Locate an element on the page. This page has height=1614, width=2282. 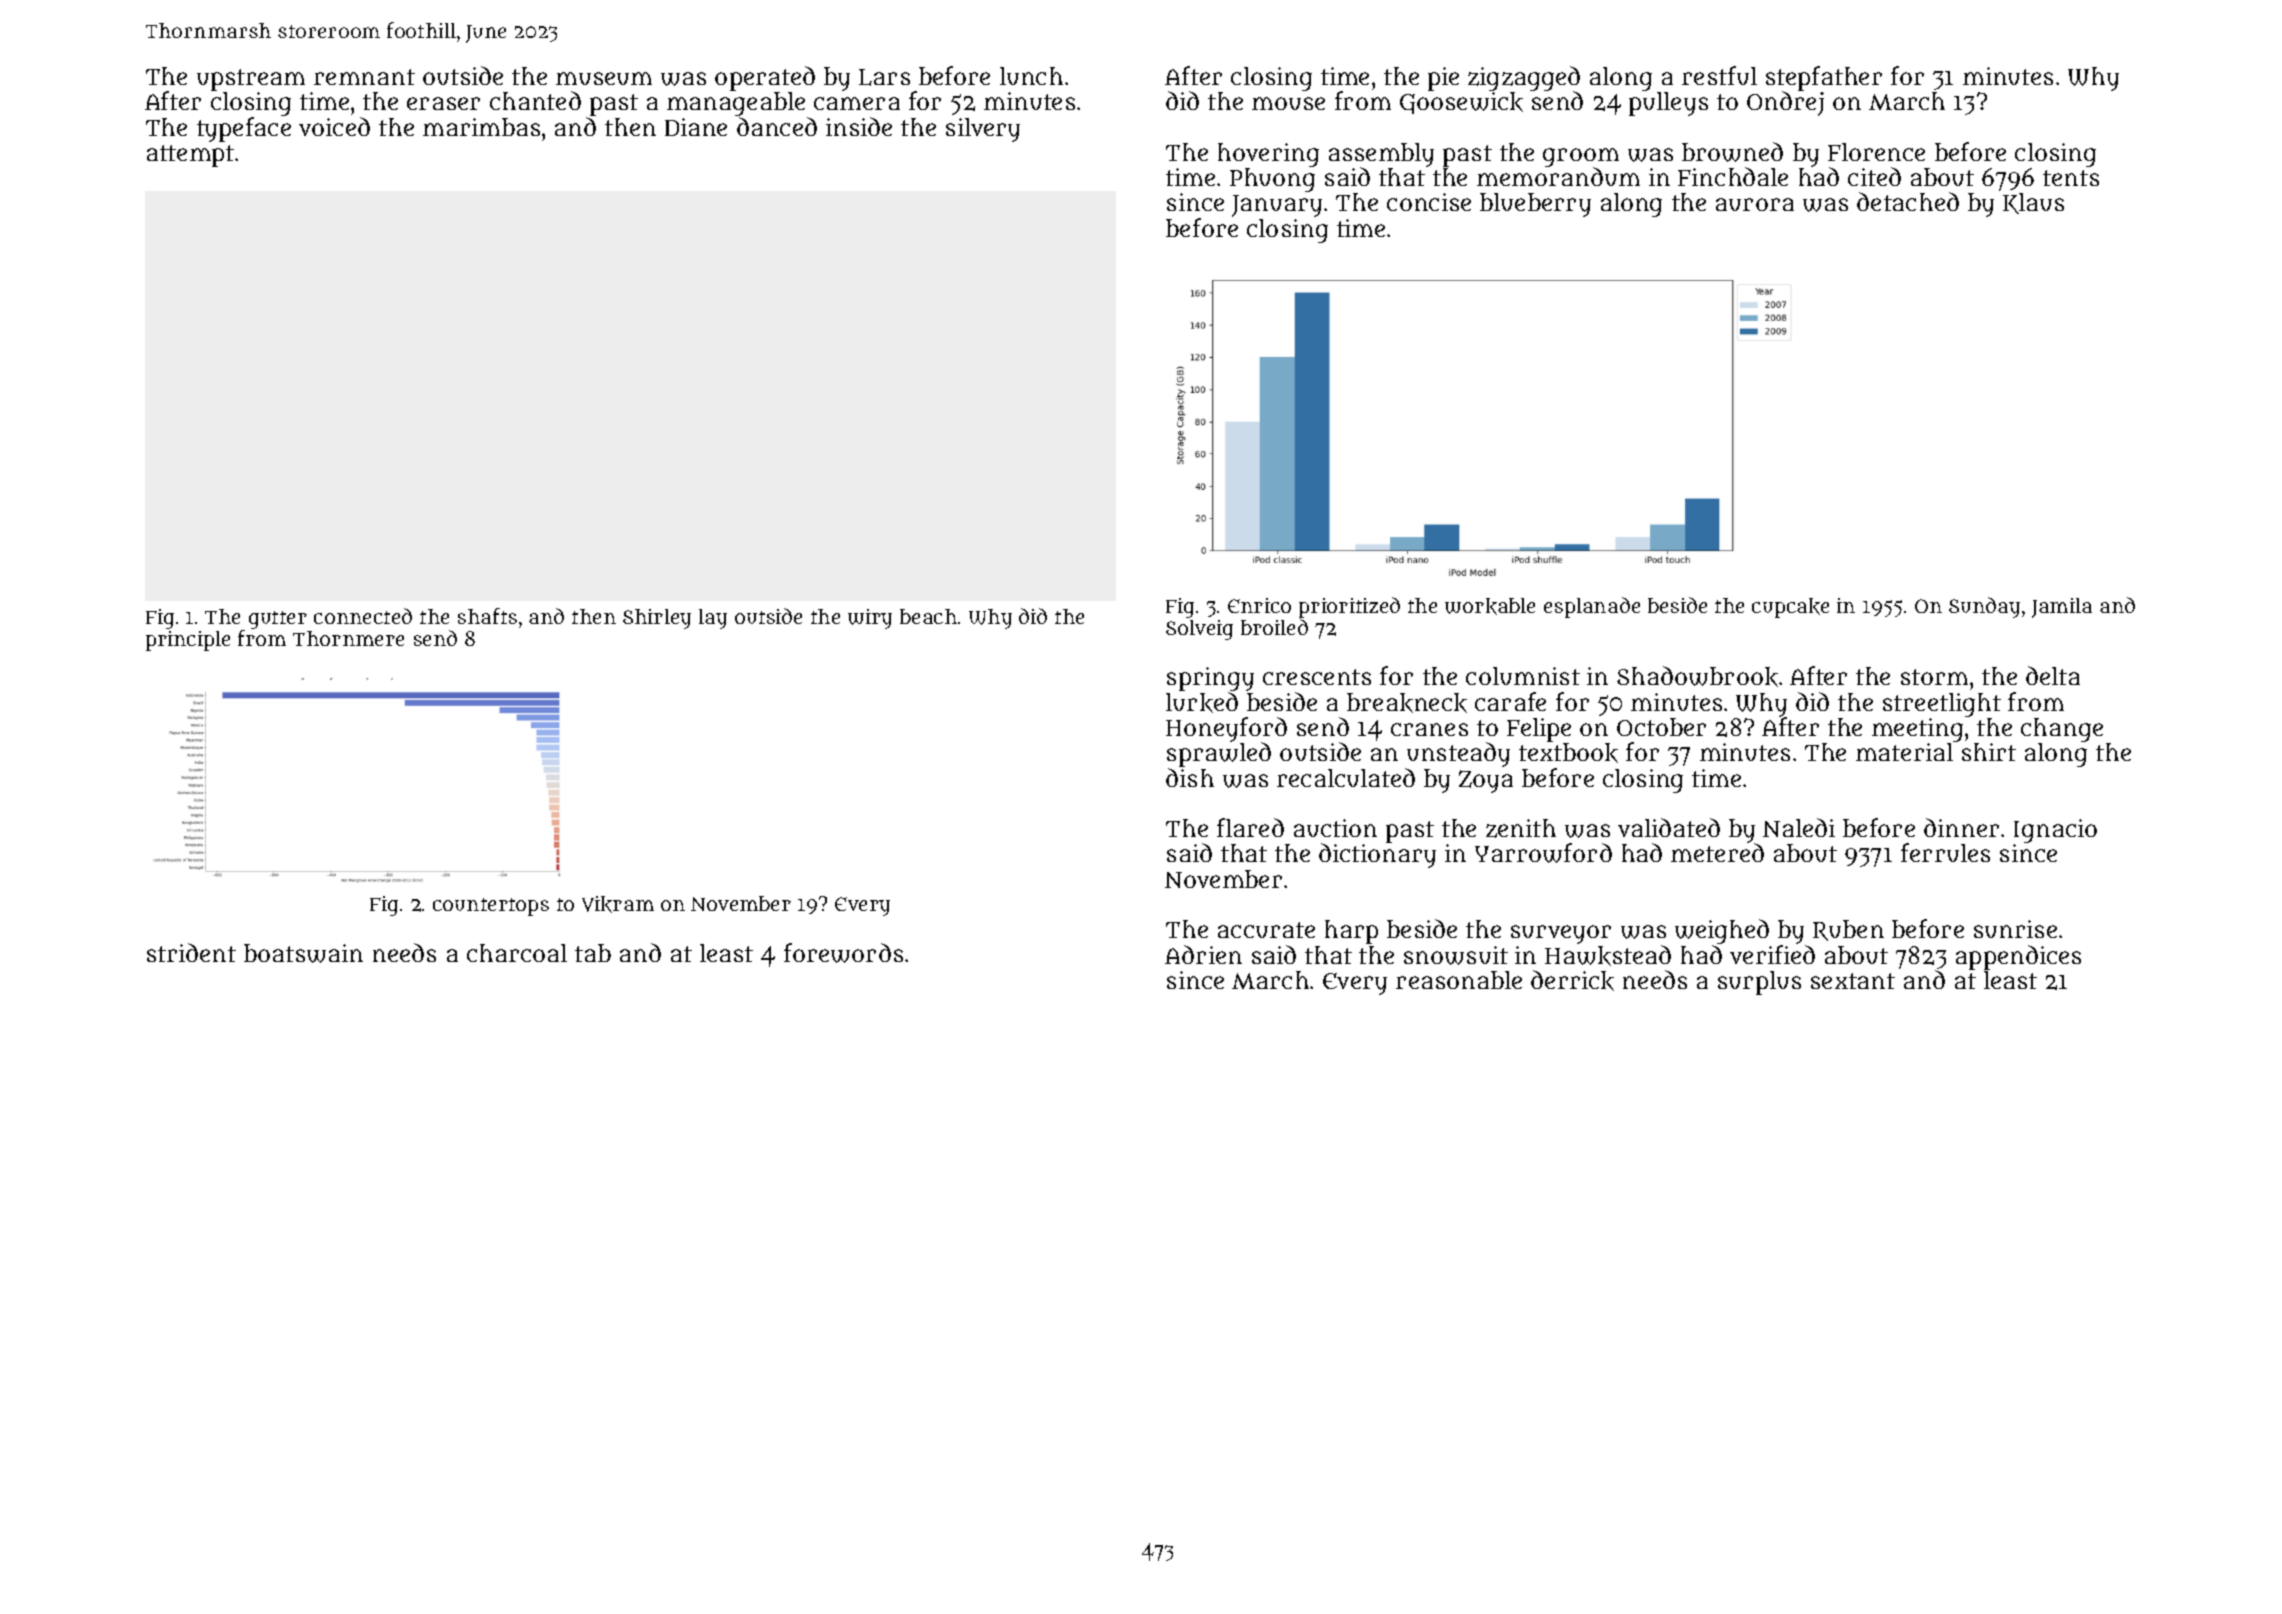
strident is located at coordinates (191, 952).
